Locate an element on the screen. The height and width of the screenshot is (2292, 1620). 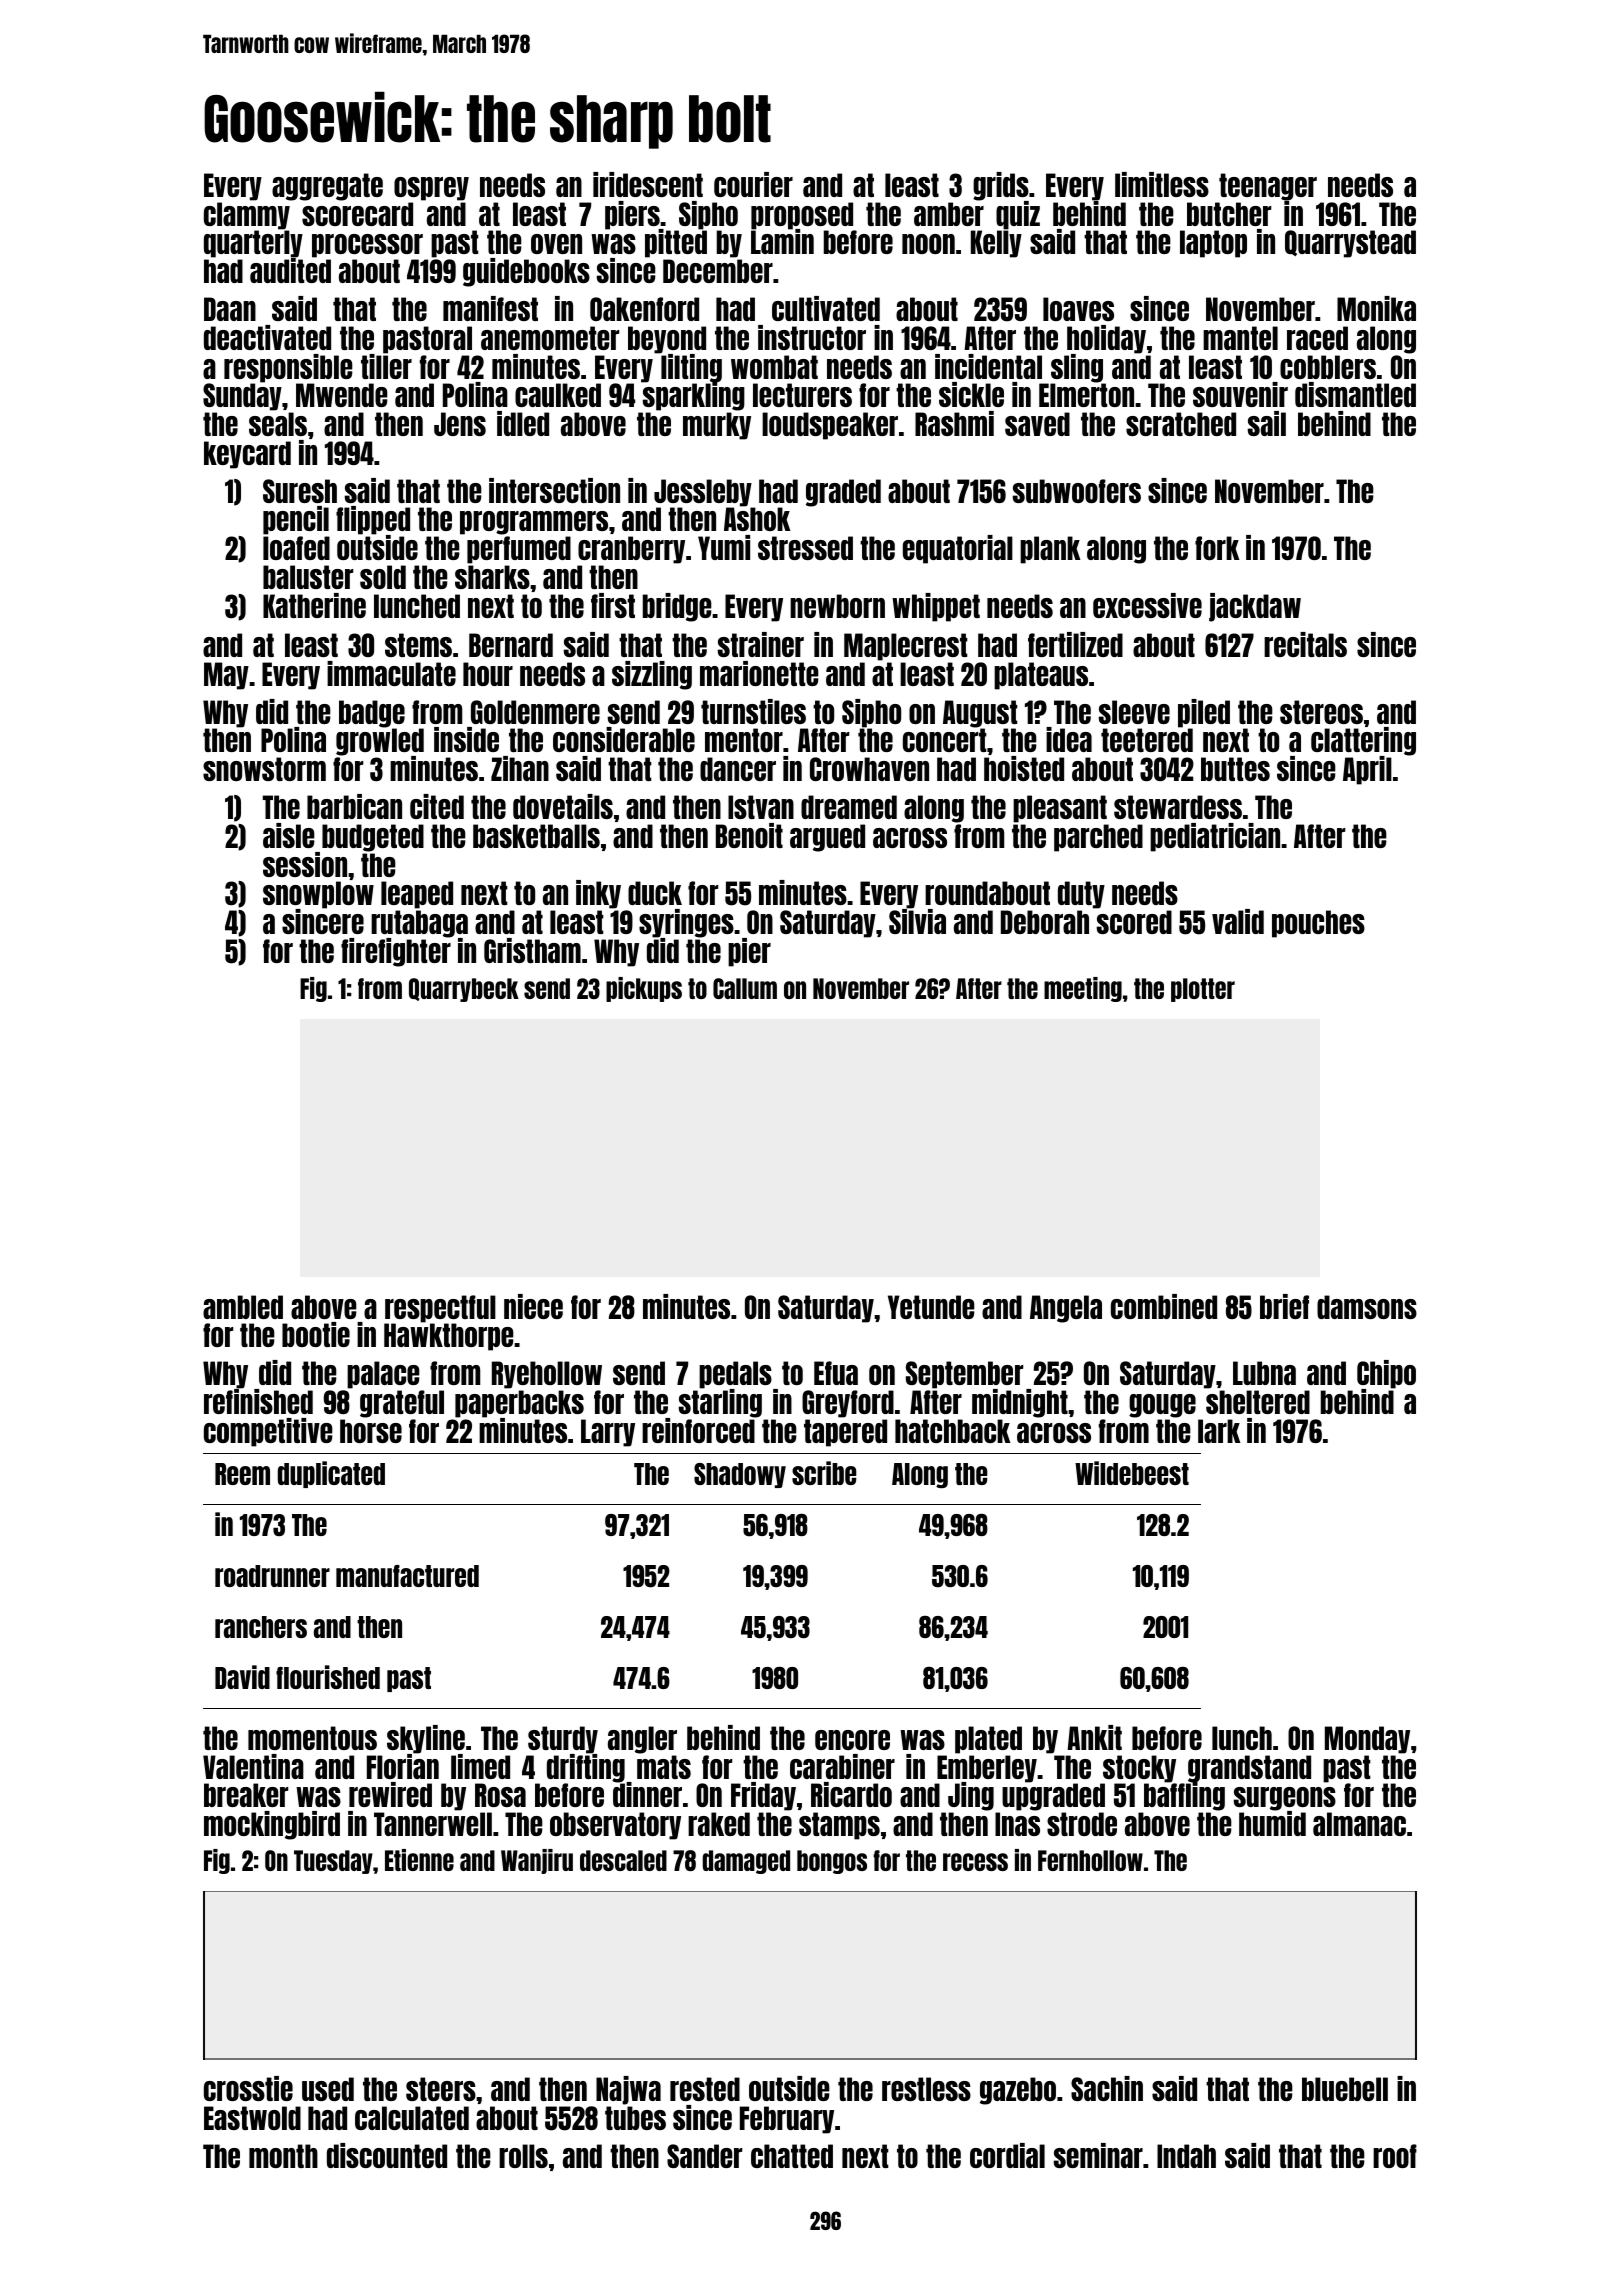
Reem is located at coordinates (242, 1474).
